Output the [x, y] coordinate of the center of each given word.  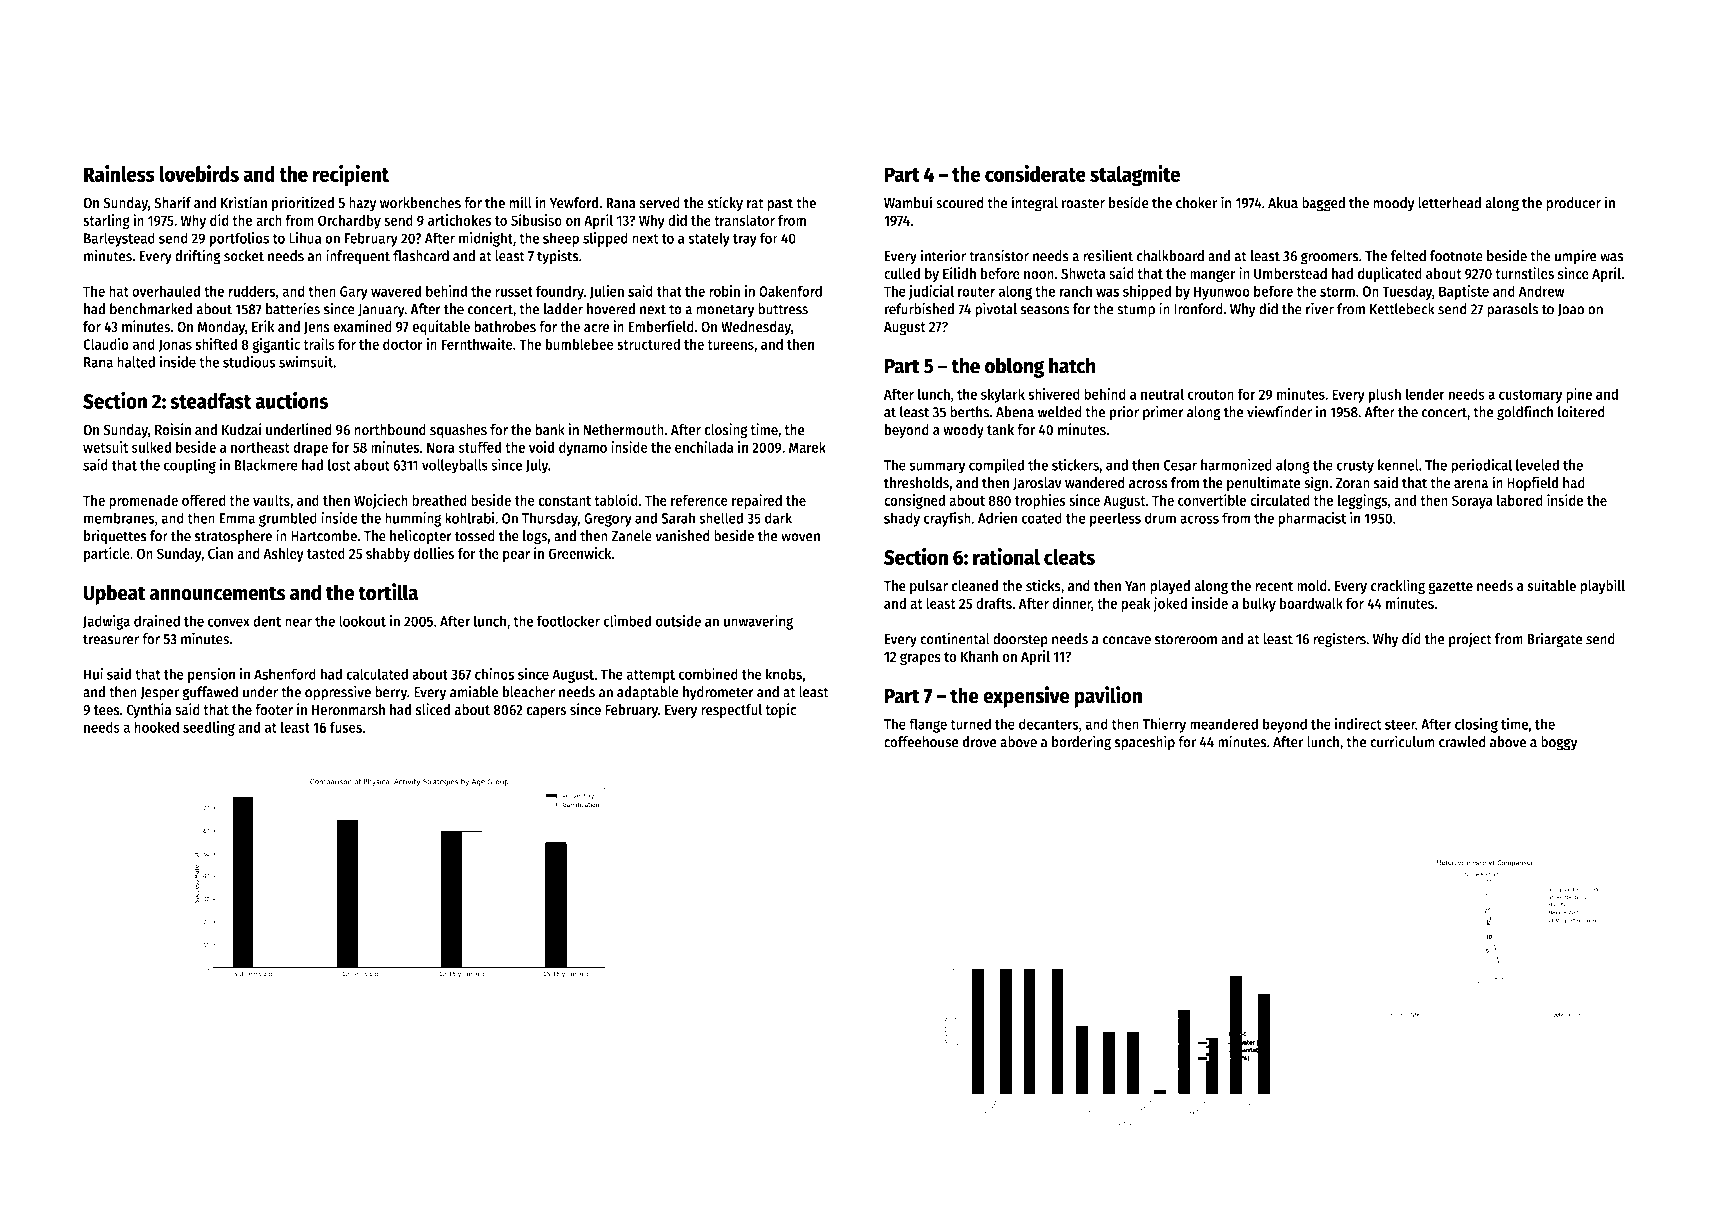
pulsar [929, 587]
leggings [1363, 501]
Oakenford [790, 291]
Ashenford [285, 674]
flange [928, 725]
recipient [351, 176]
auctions [292, 400]
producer [1573, 204]
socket [244, 256]
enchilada [704, 447]
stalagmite [1135, 176]
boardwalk [1311, 603]
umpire [1575, 257]
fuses [346, 727]
